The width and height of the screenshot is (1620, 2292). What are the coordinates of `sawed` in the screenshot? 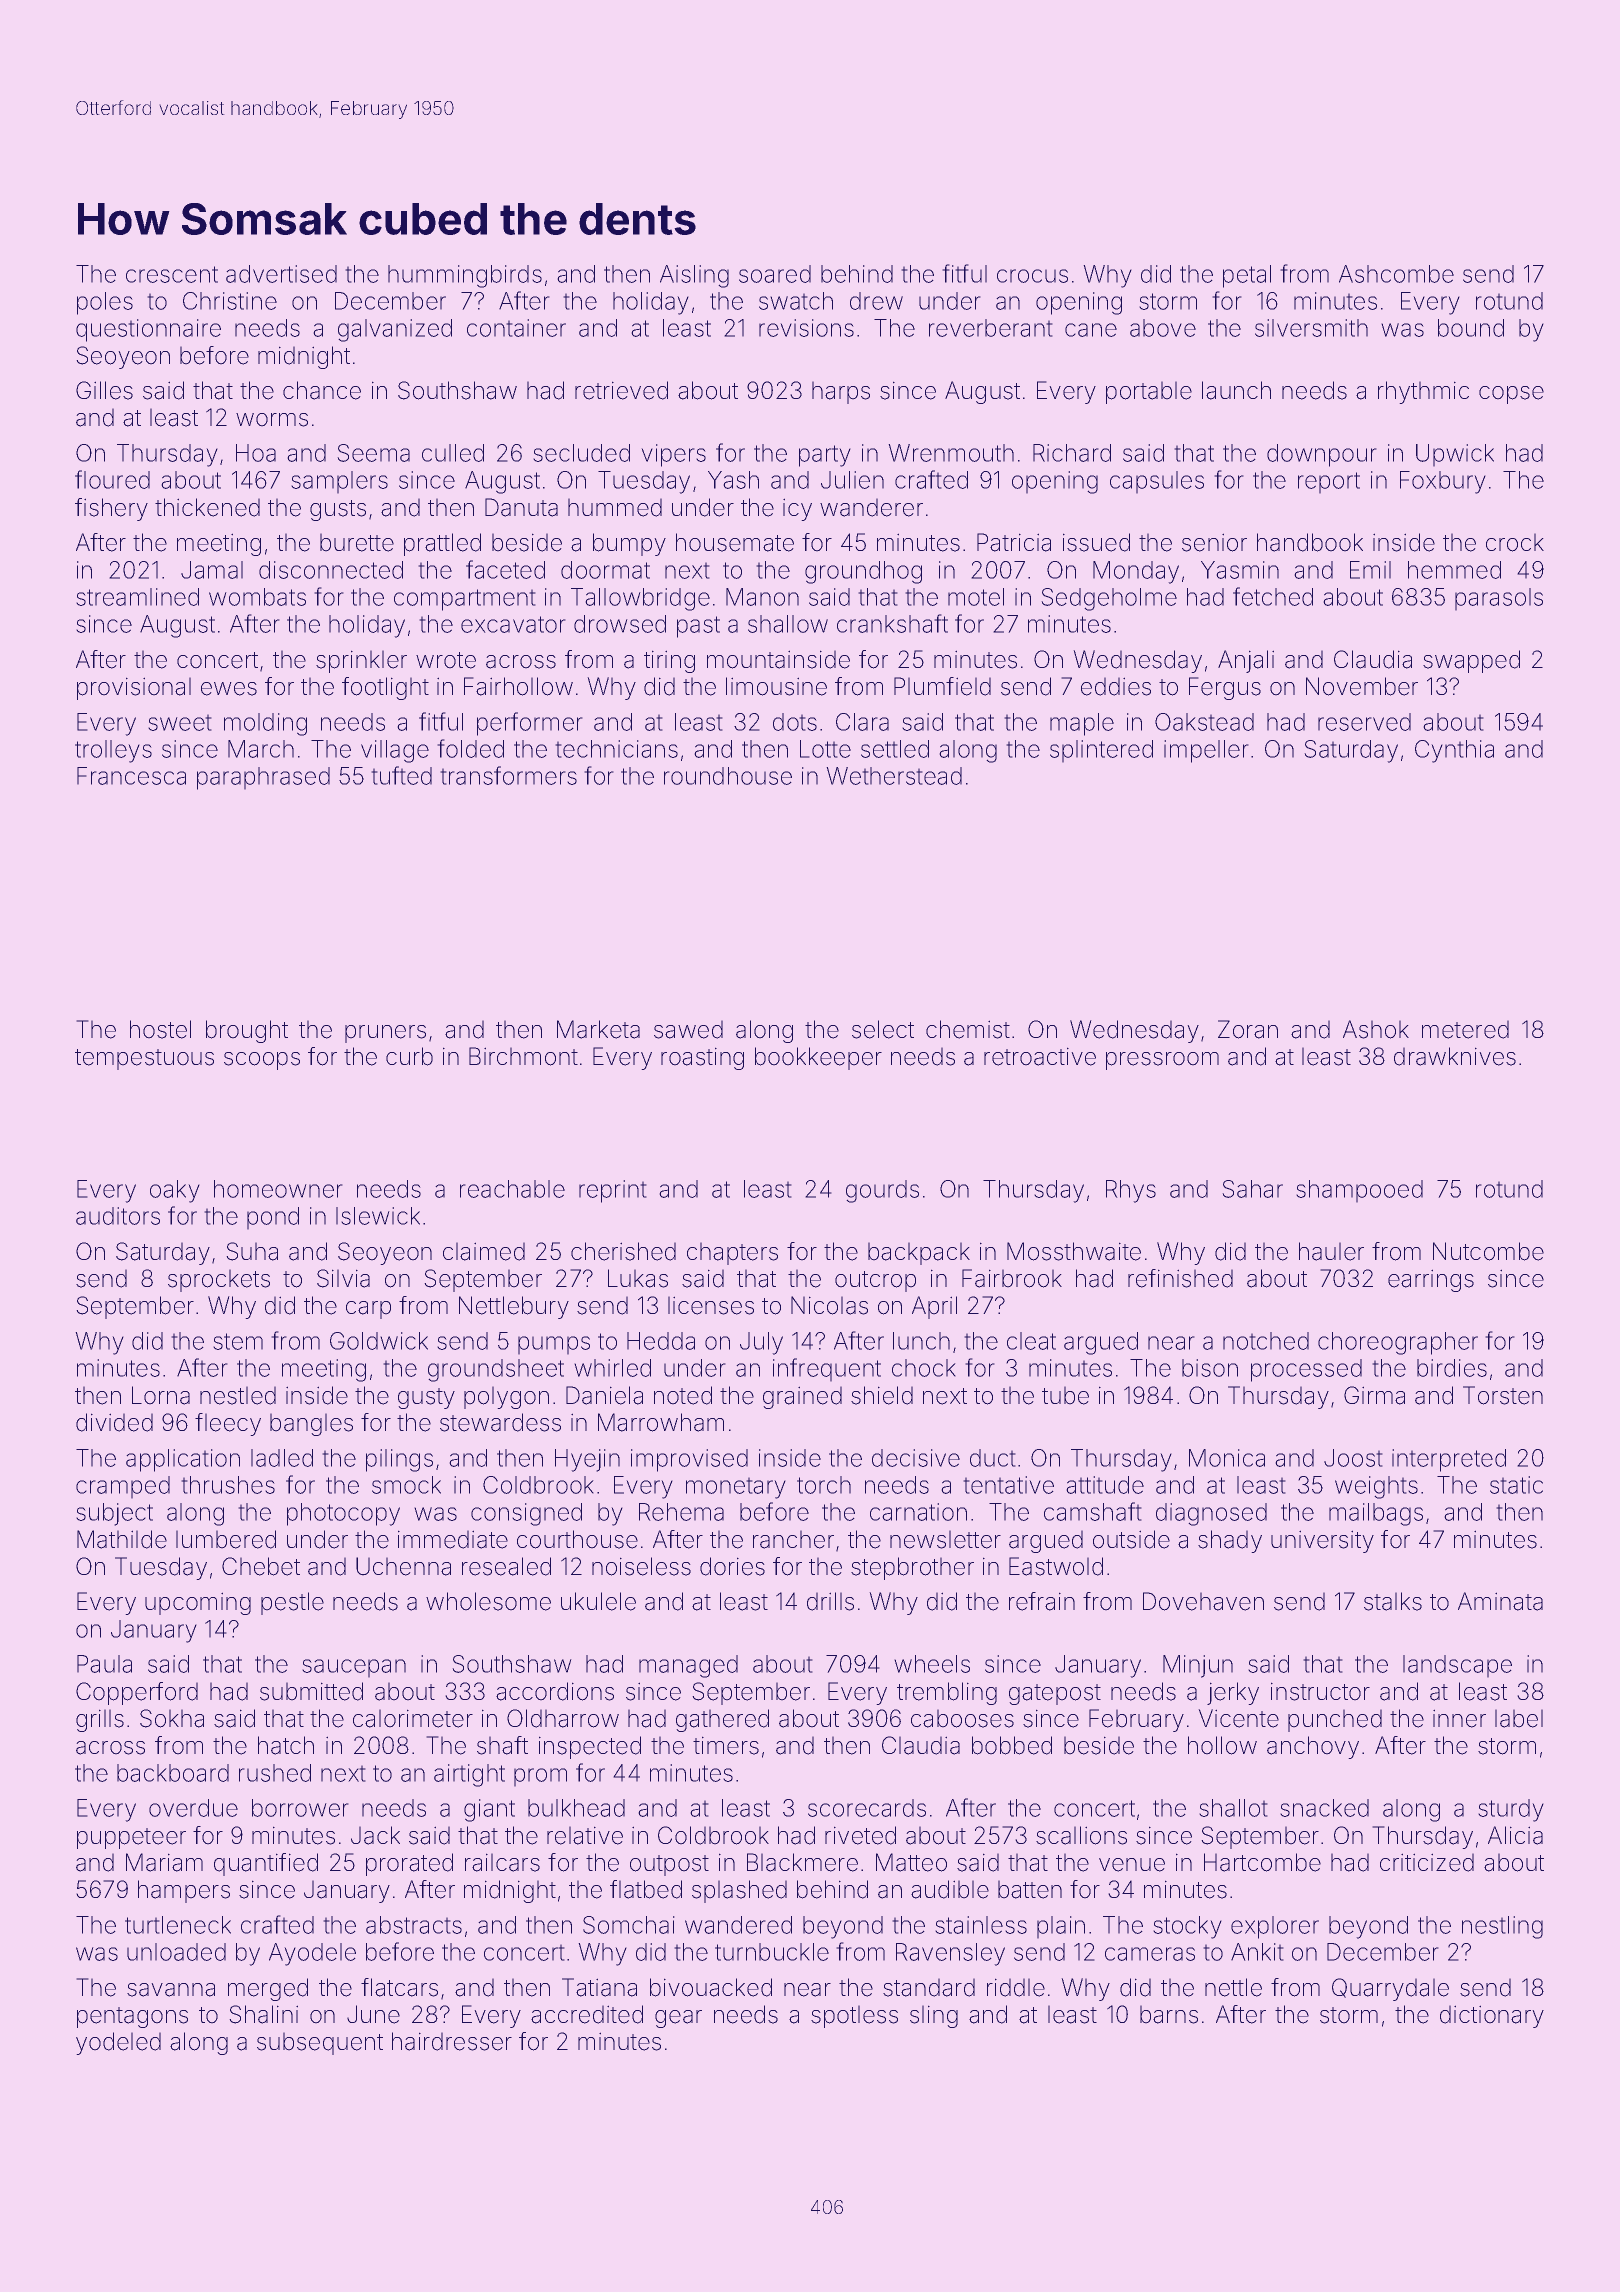 It's located at (688, 1030).
